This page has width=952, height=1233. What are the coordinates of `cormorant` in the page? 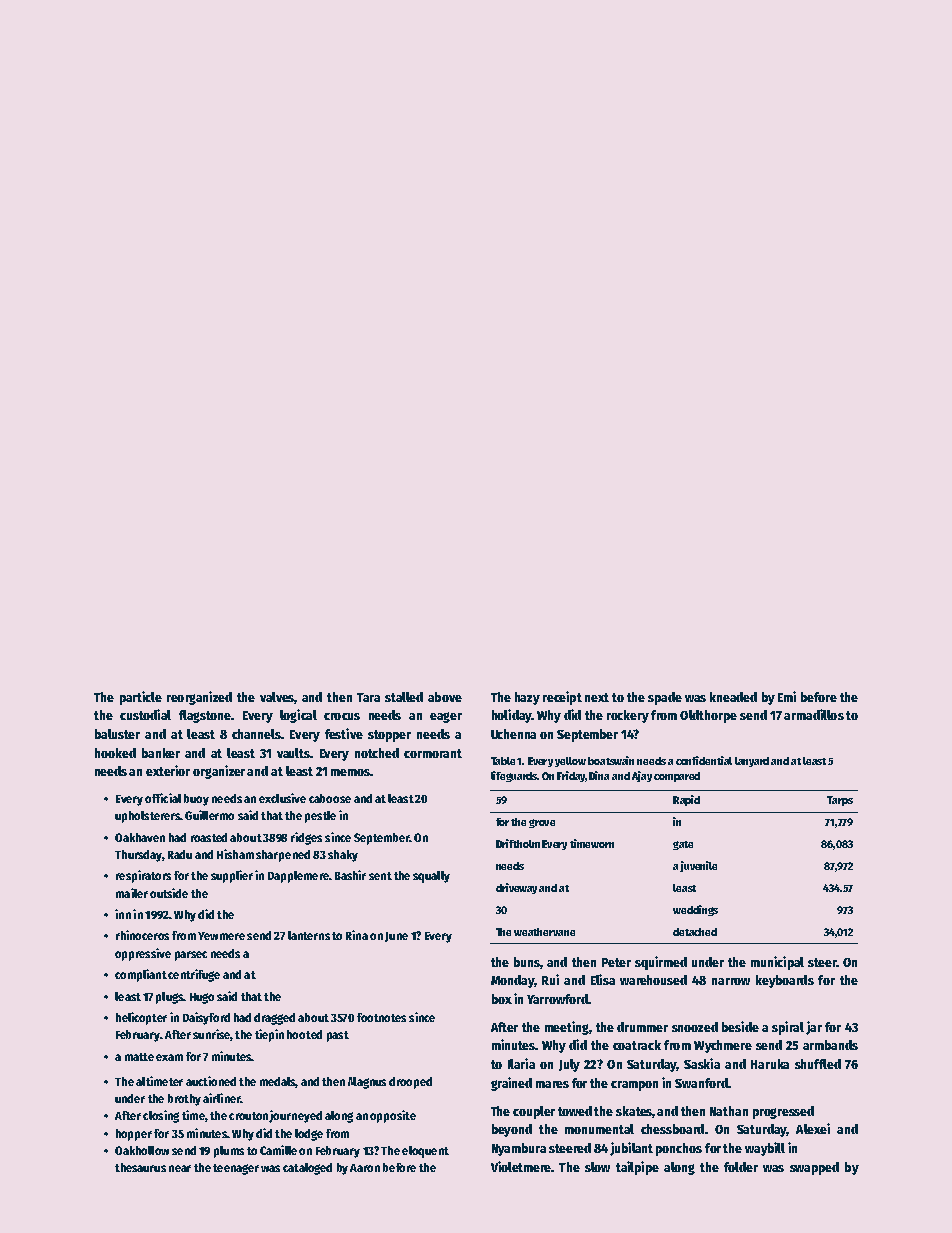 It's located at (433, 753).
